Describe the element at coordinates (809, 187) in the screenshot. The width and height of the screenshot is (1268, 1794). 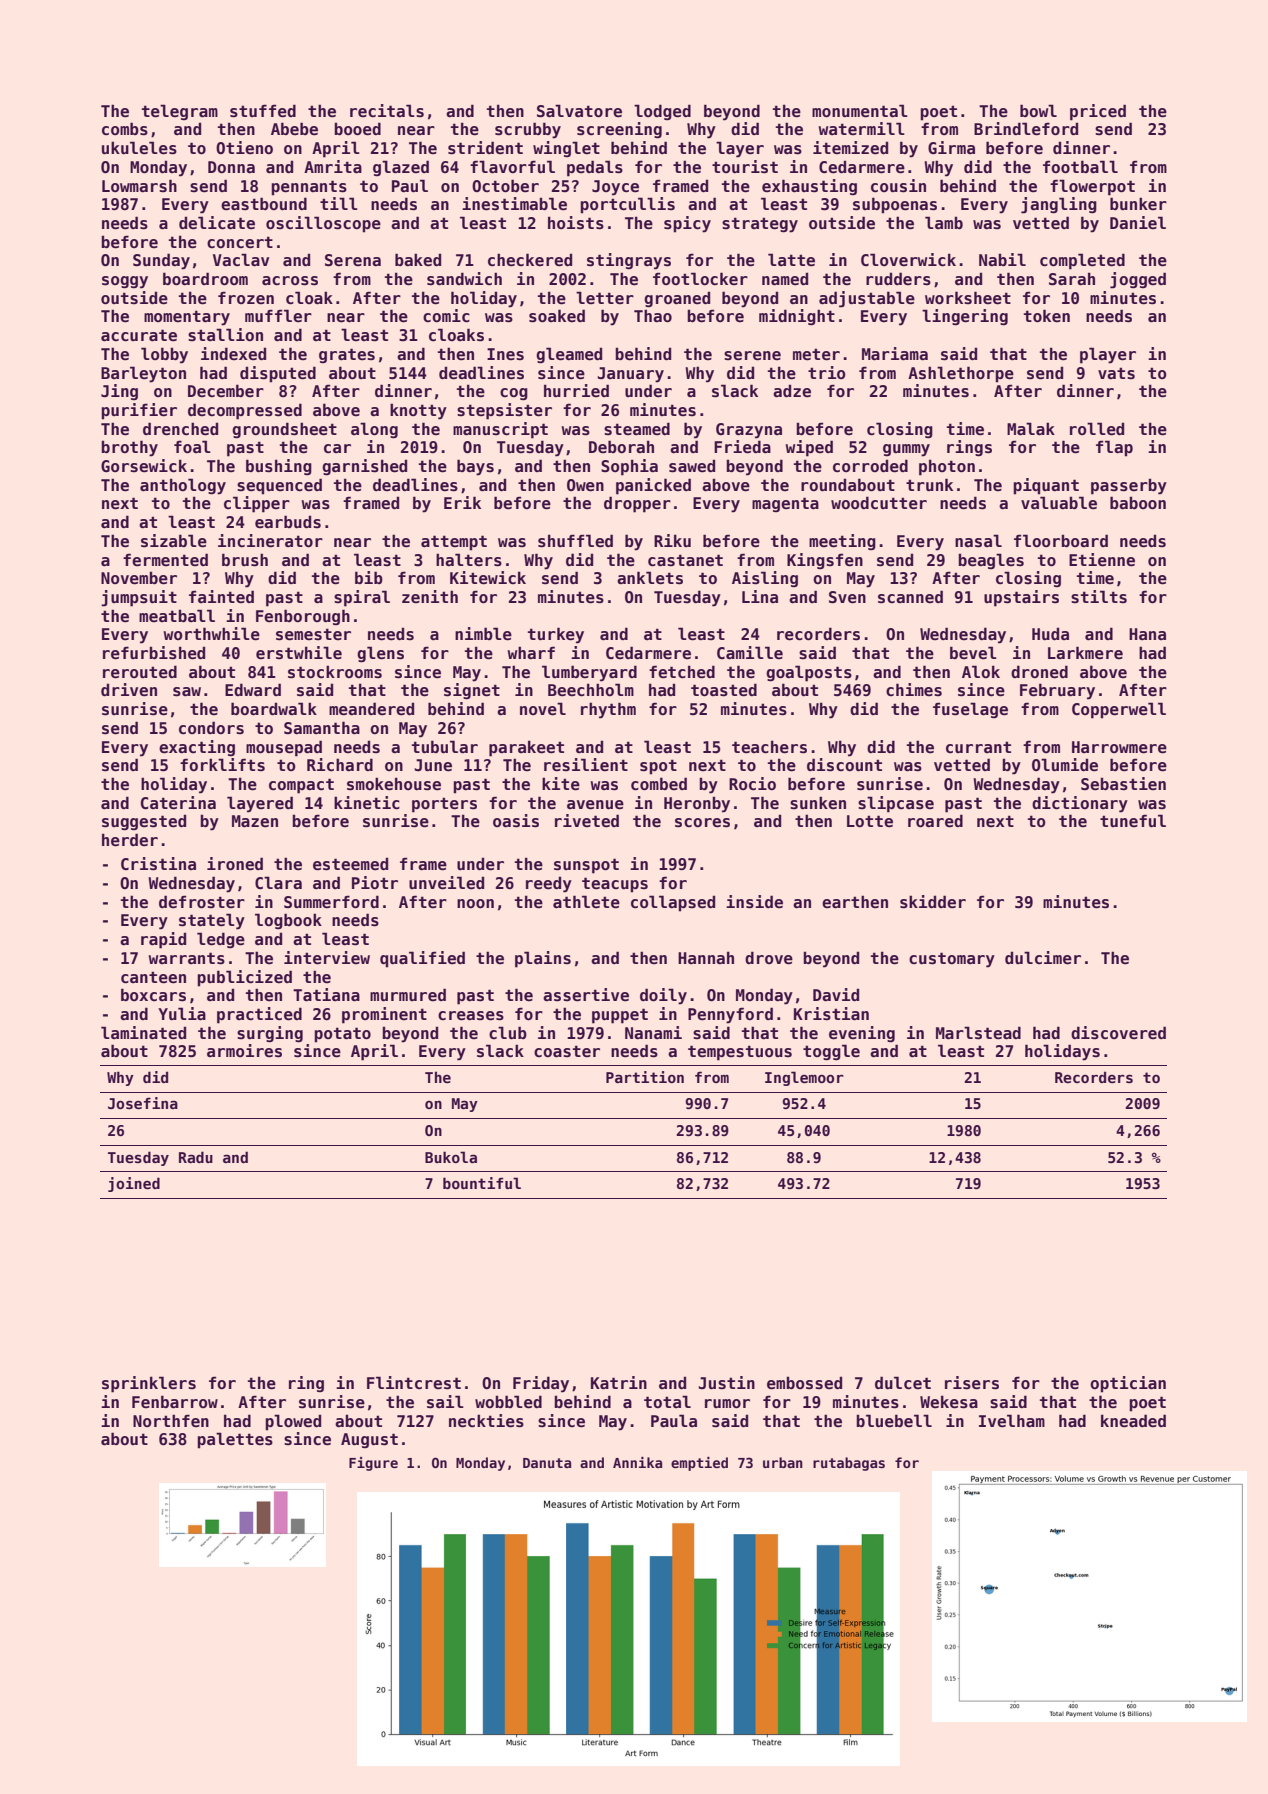
I see `exhausting` at that location.
